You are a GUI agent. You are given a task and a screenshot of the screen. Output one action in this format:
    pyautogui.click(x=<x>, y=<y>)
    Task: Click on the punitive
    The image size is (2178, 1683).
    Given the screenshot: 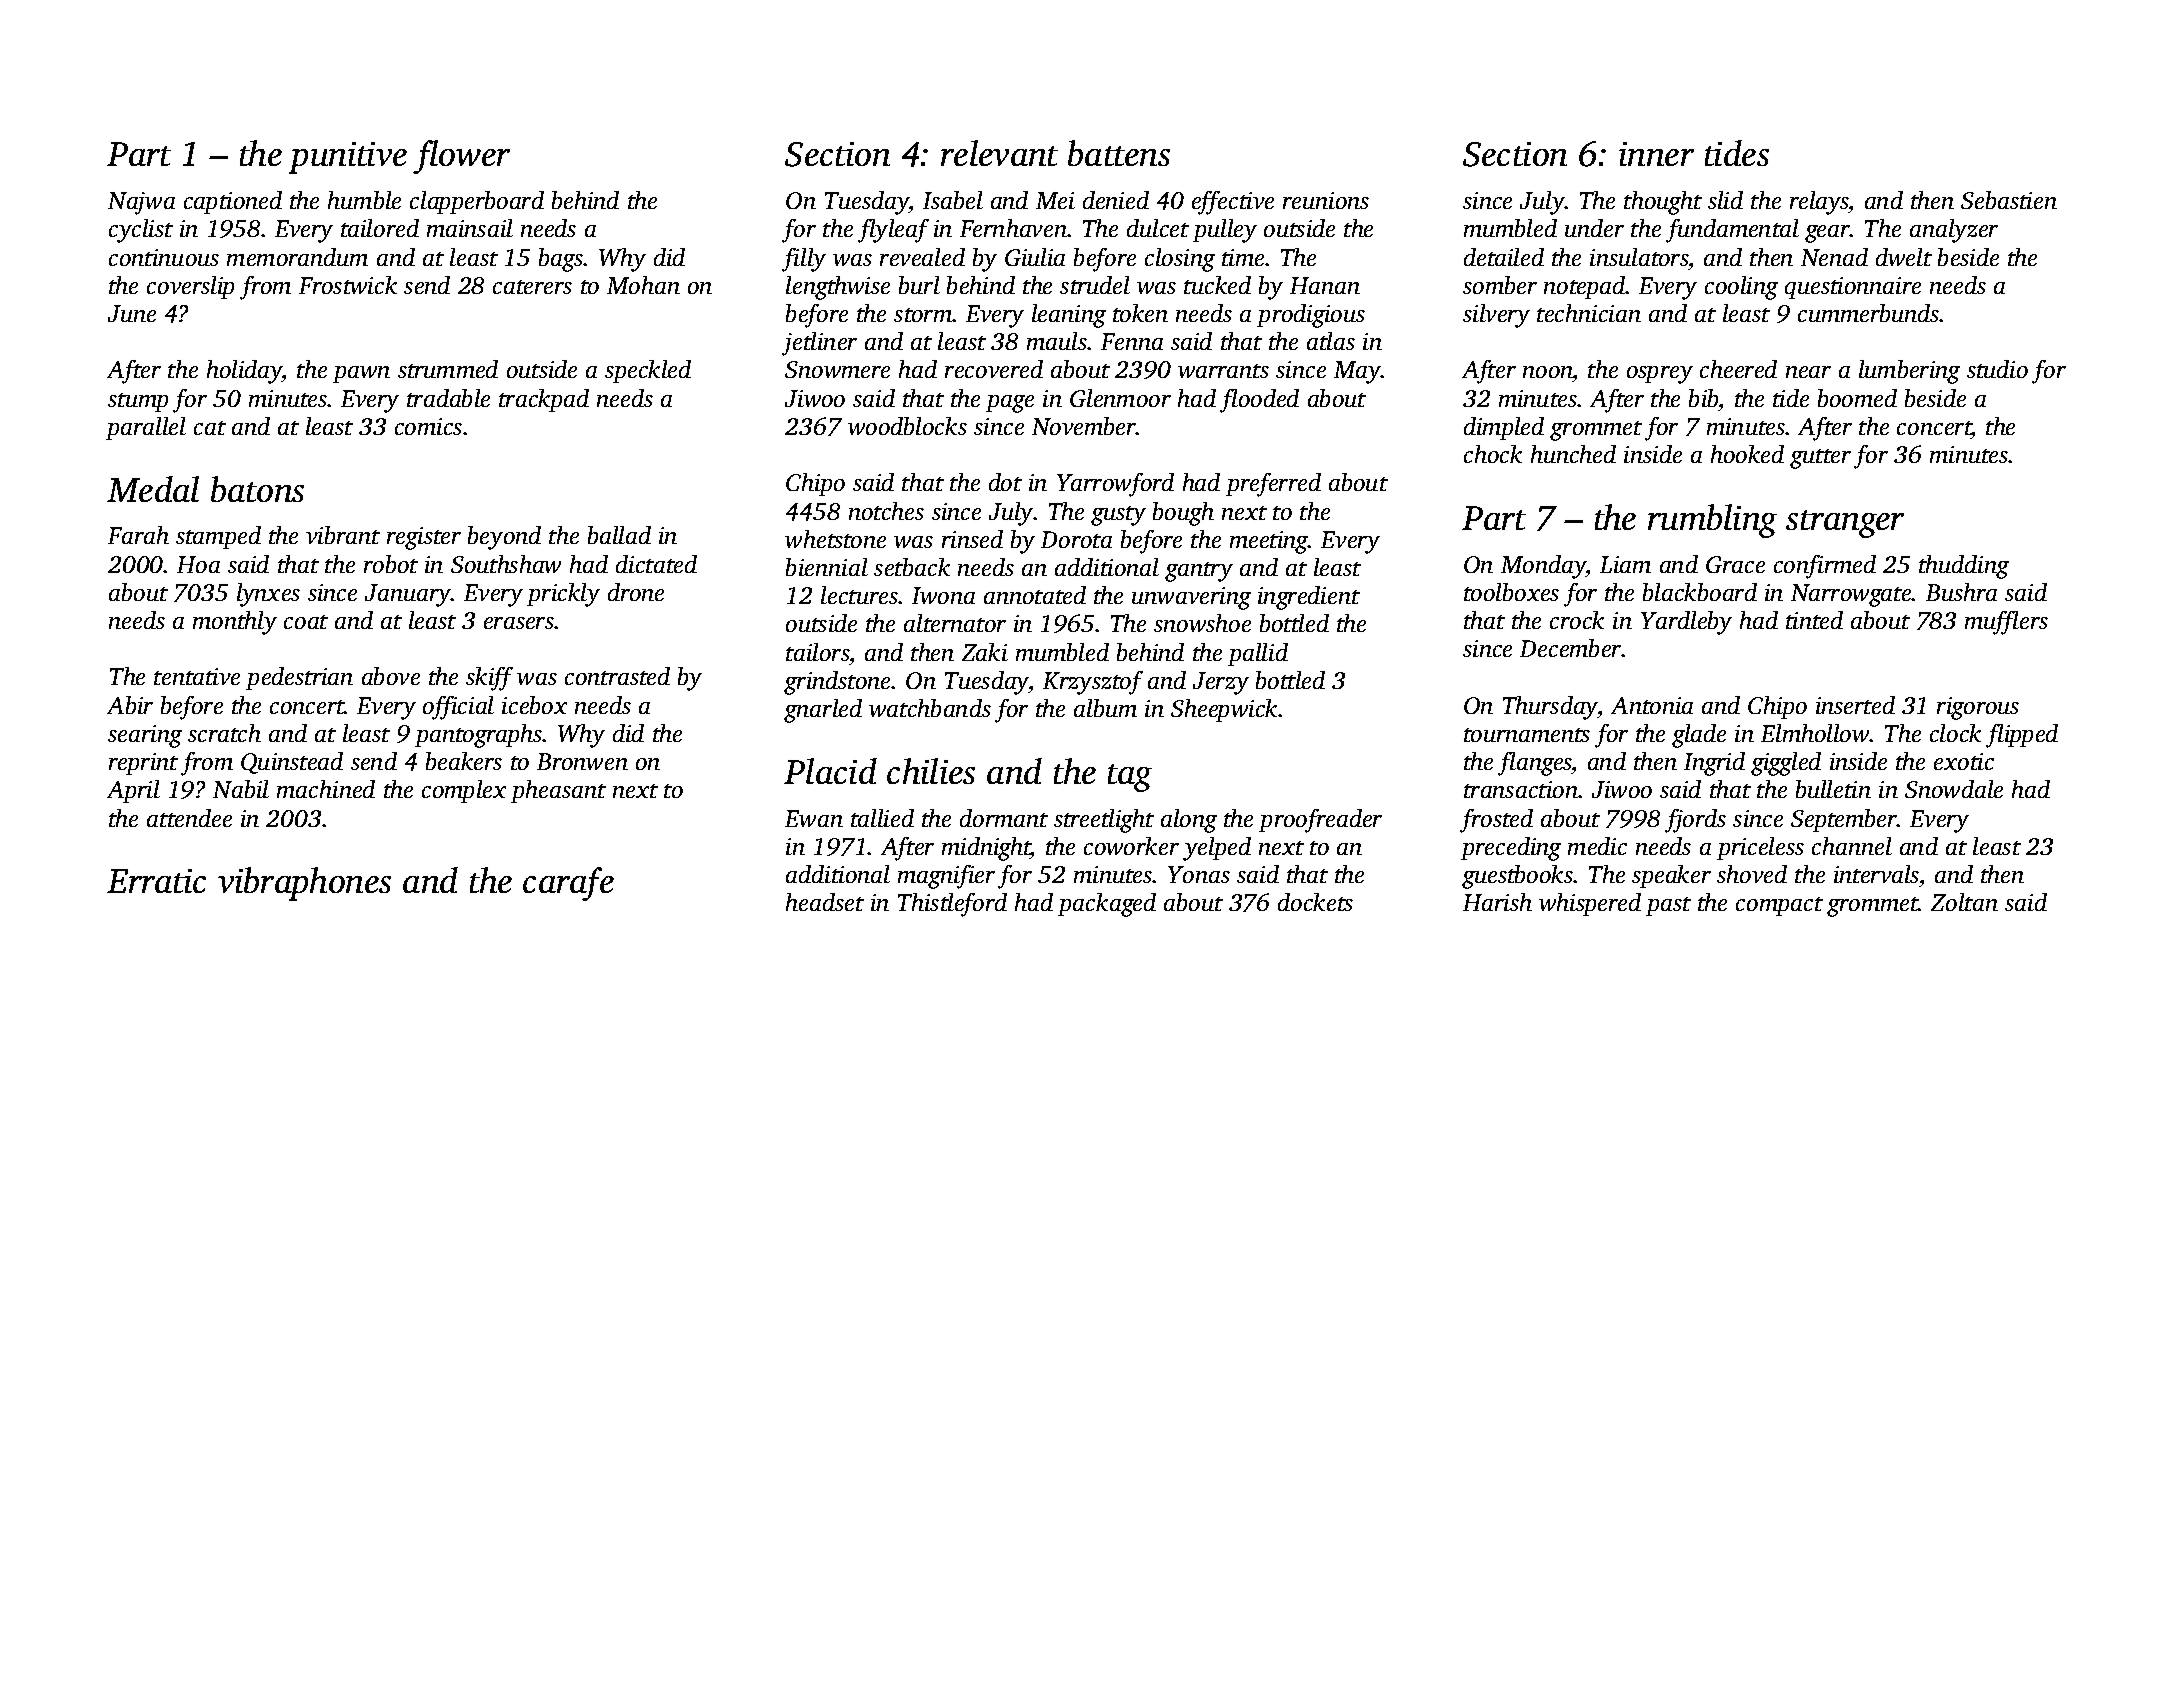 What is the action you would take?
    pyautogui.click(x=348, y=158)
